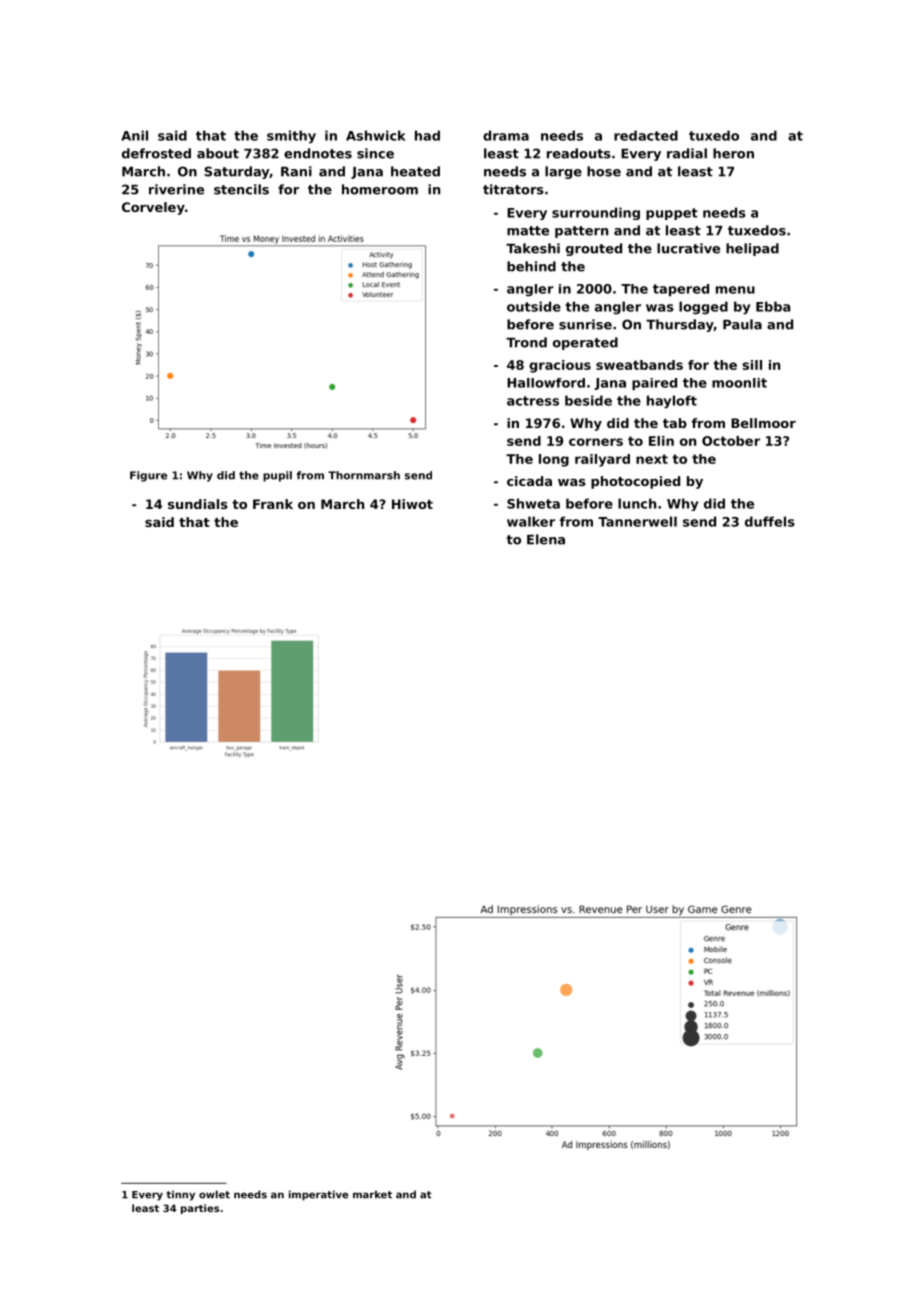 The height and width of the document is (1314, 924). What do you see at coordinates (200, 1209) in the document?
I see `parties` at bounding box center [200, 1209].
